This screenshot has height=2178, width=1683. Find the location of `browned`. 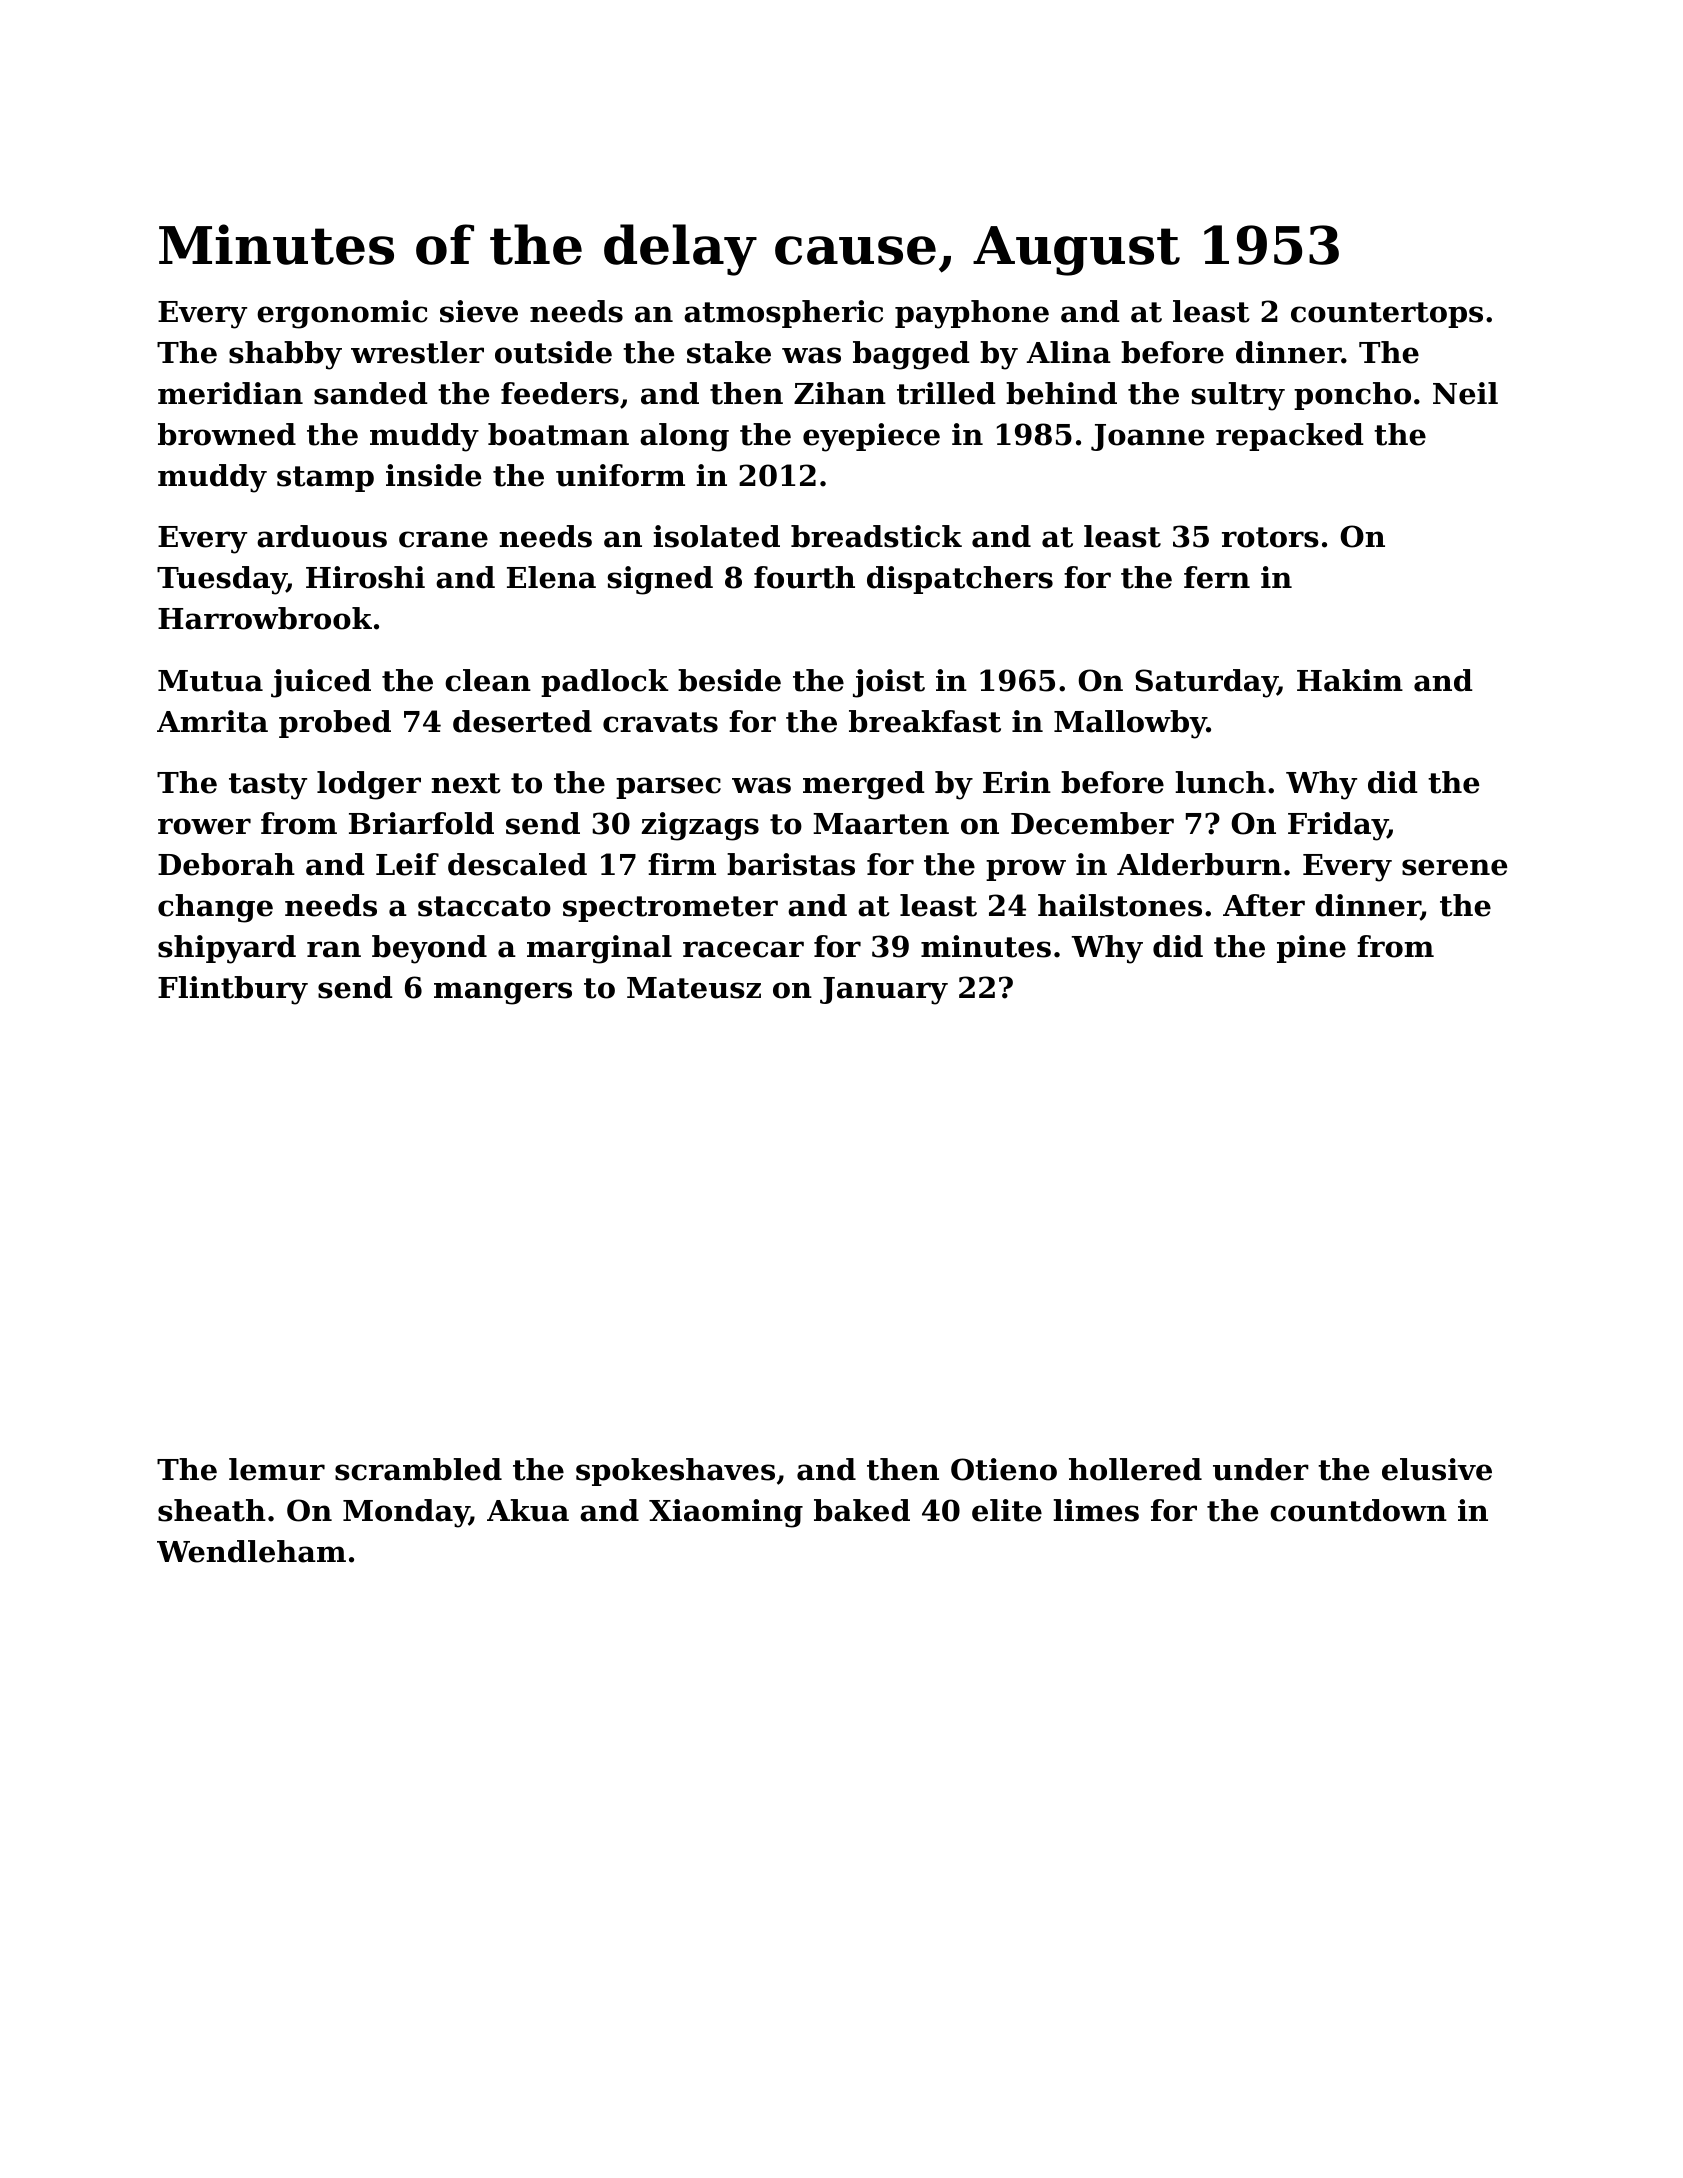

browned is located at coordinates (227, 434).
